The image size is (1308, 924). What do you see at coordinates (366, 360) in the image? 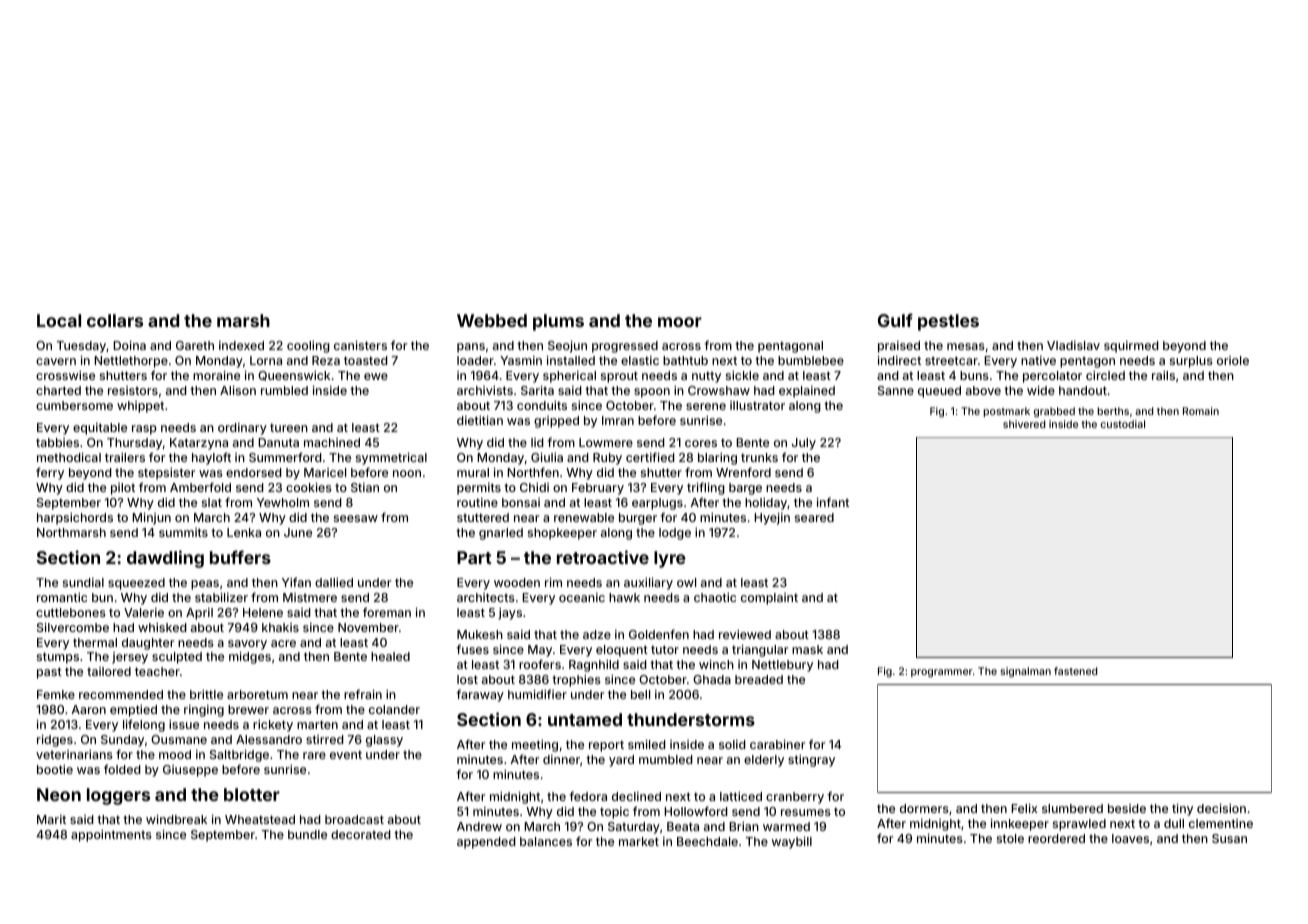
I see `toasted` at bounding box center [366, 360].
